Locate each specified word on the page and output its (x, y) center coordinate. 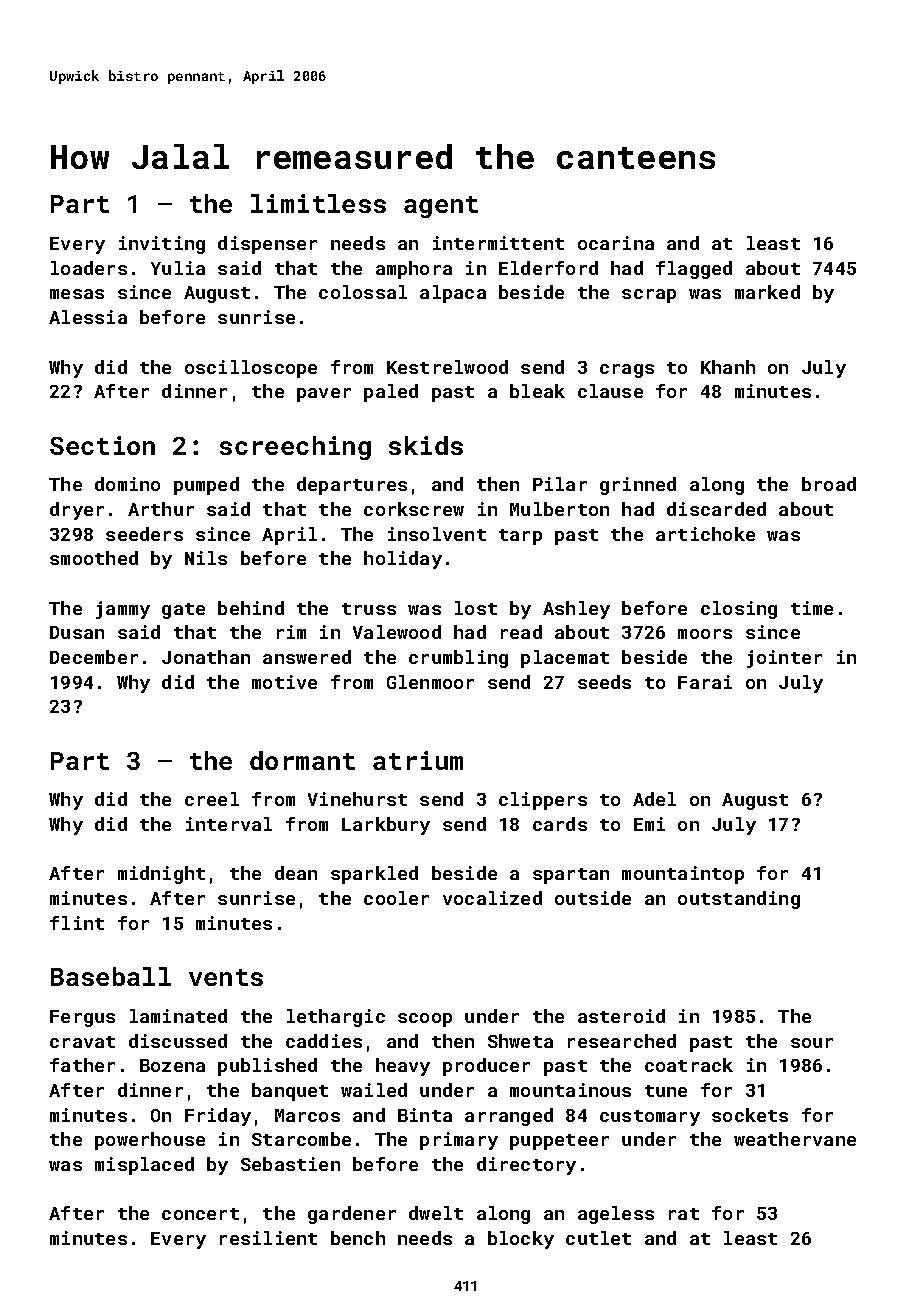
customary (650, 1118)
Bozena (172, 1065)
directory (526, 1166)
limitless (318, 203)
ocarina (616, 243)
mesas (77, 294)
